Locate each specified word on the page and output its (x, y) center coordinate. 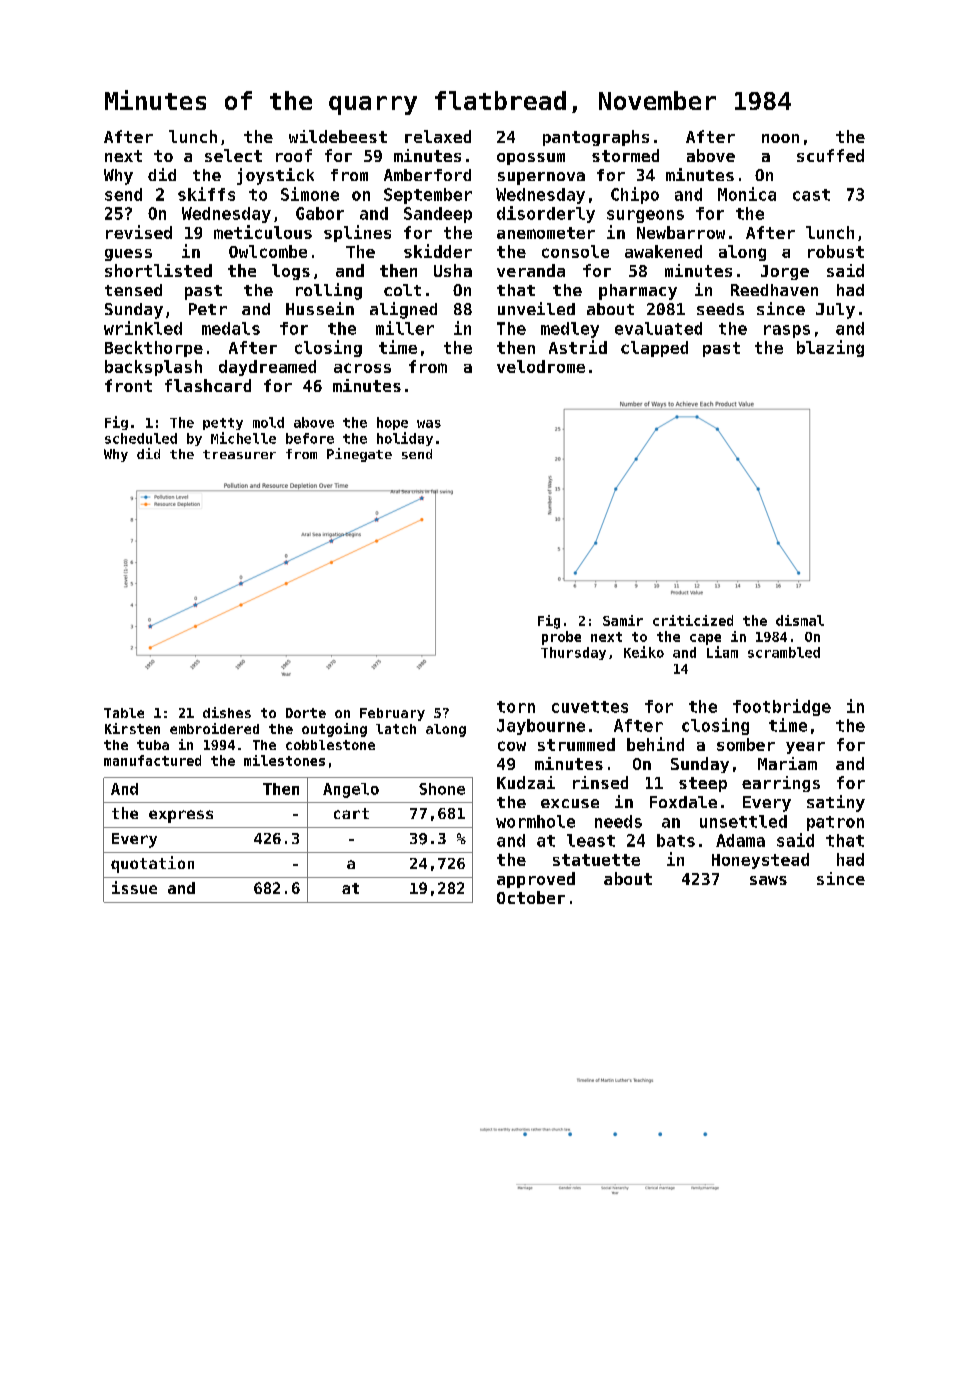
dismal (800, 620)
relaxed (438, 136)
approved (536, 880)
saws (768, 880)
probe (561, 638)
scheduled (141, 438)
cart (351, 813)
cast (811, 195)
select (233, 155)
